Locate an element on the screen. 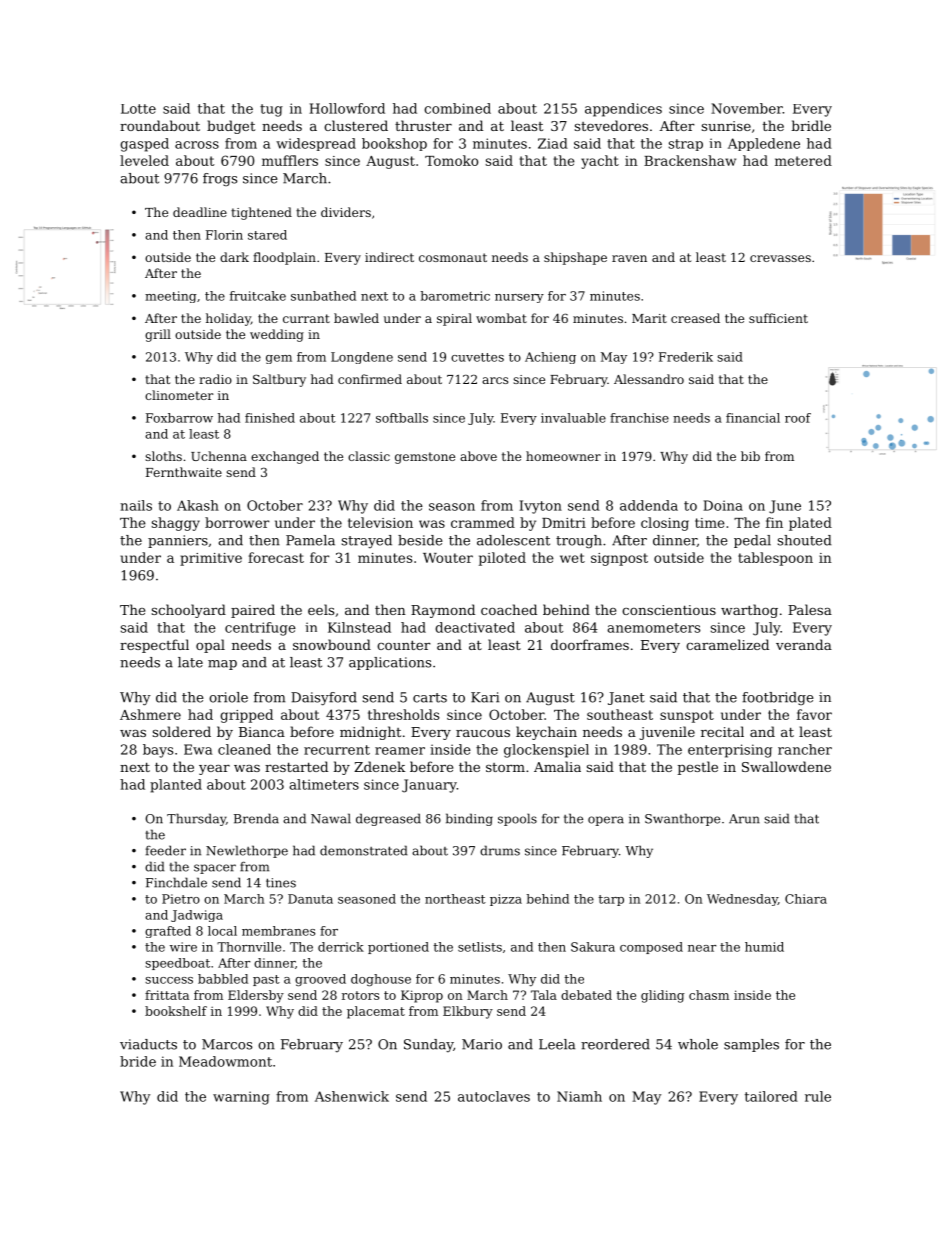 This screenshot has height=1233, width=952. frogs is located at coordinates (220, 179).
